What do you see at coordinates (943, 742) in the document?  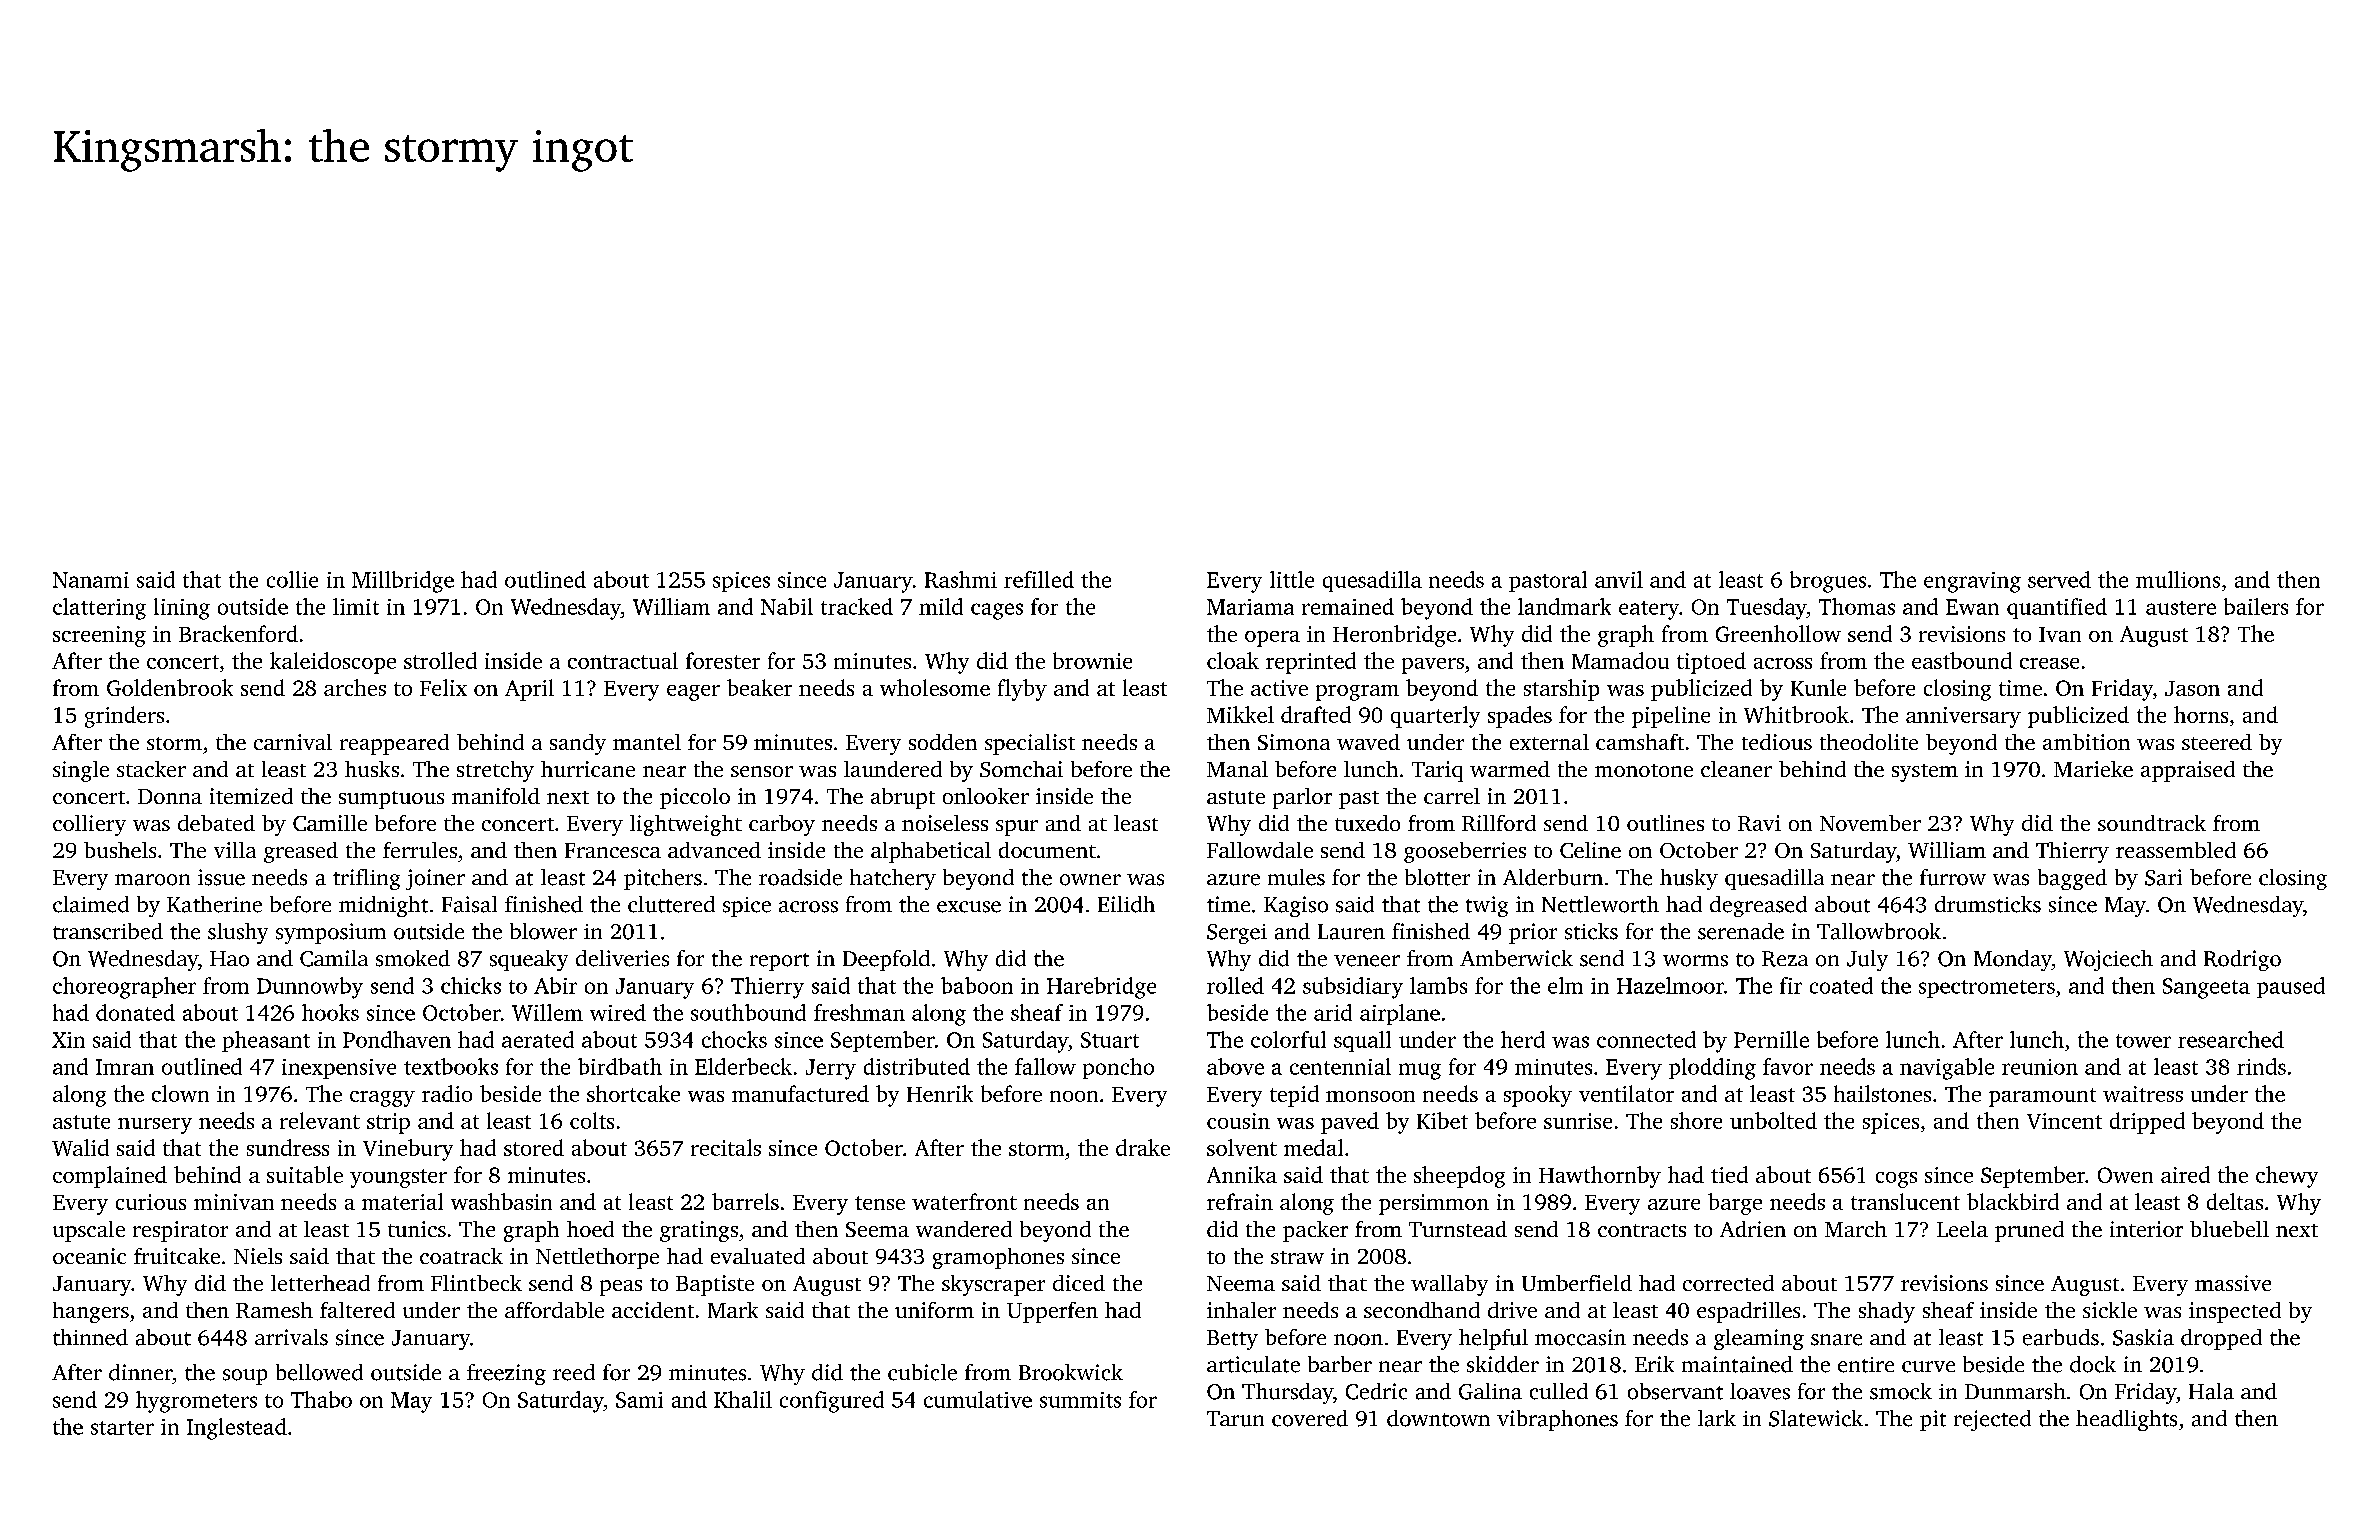 I see `sodden` at bounding box center [943, 742].
